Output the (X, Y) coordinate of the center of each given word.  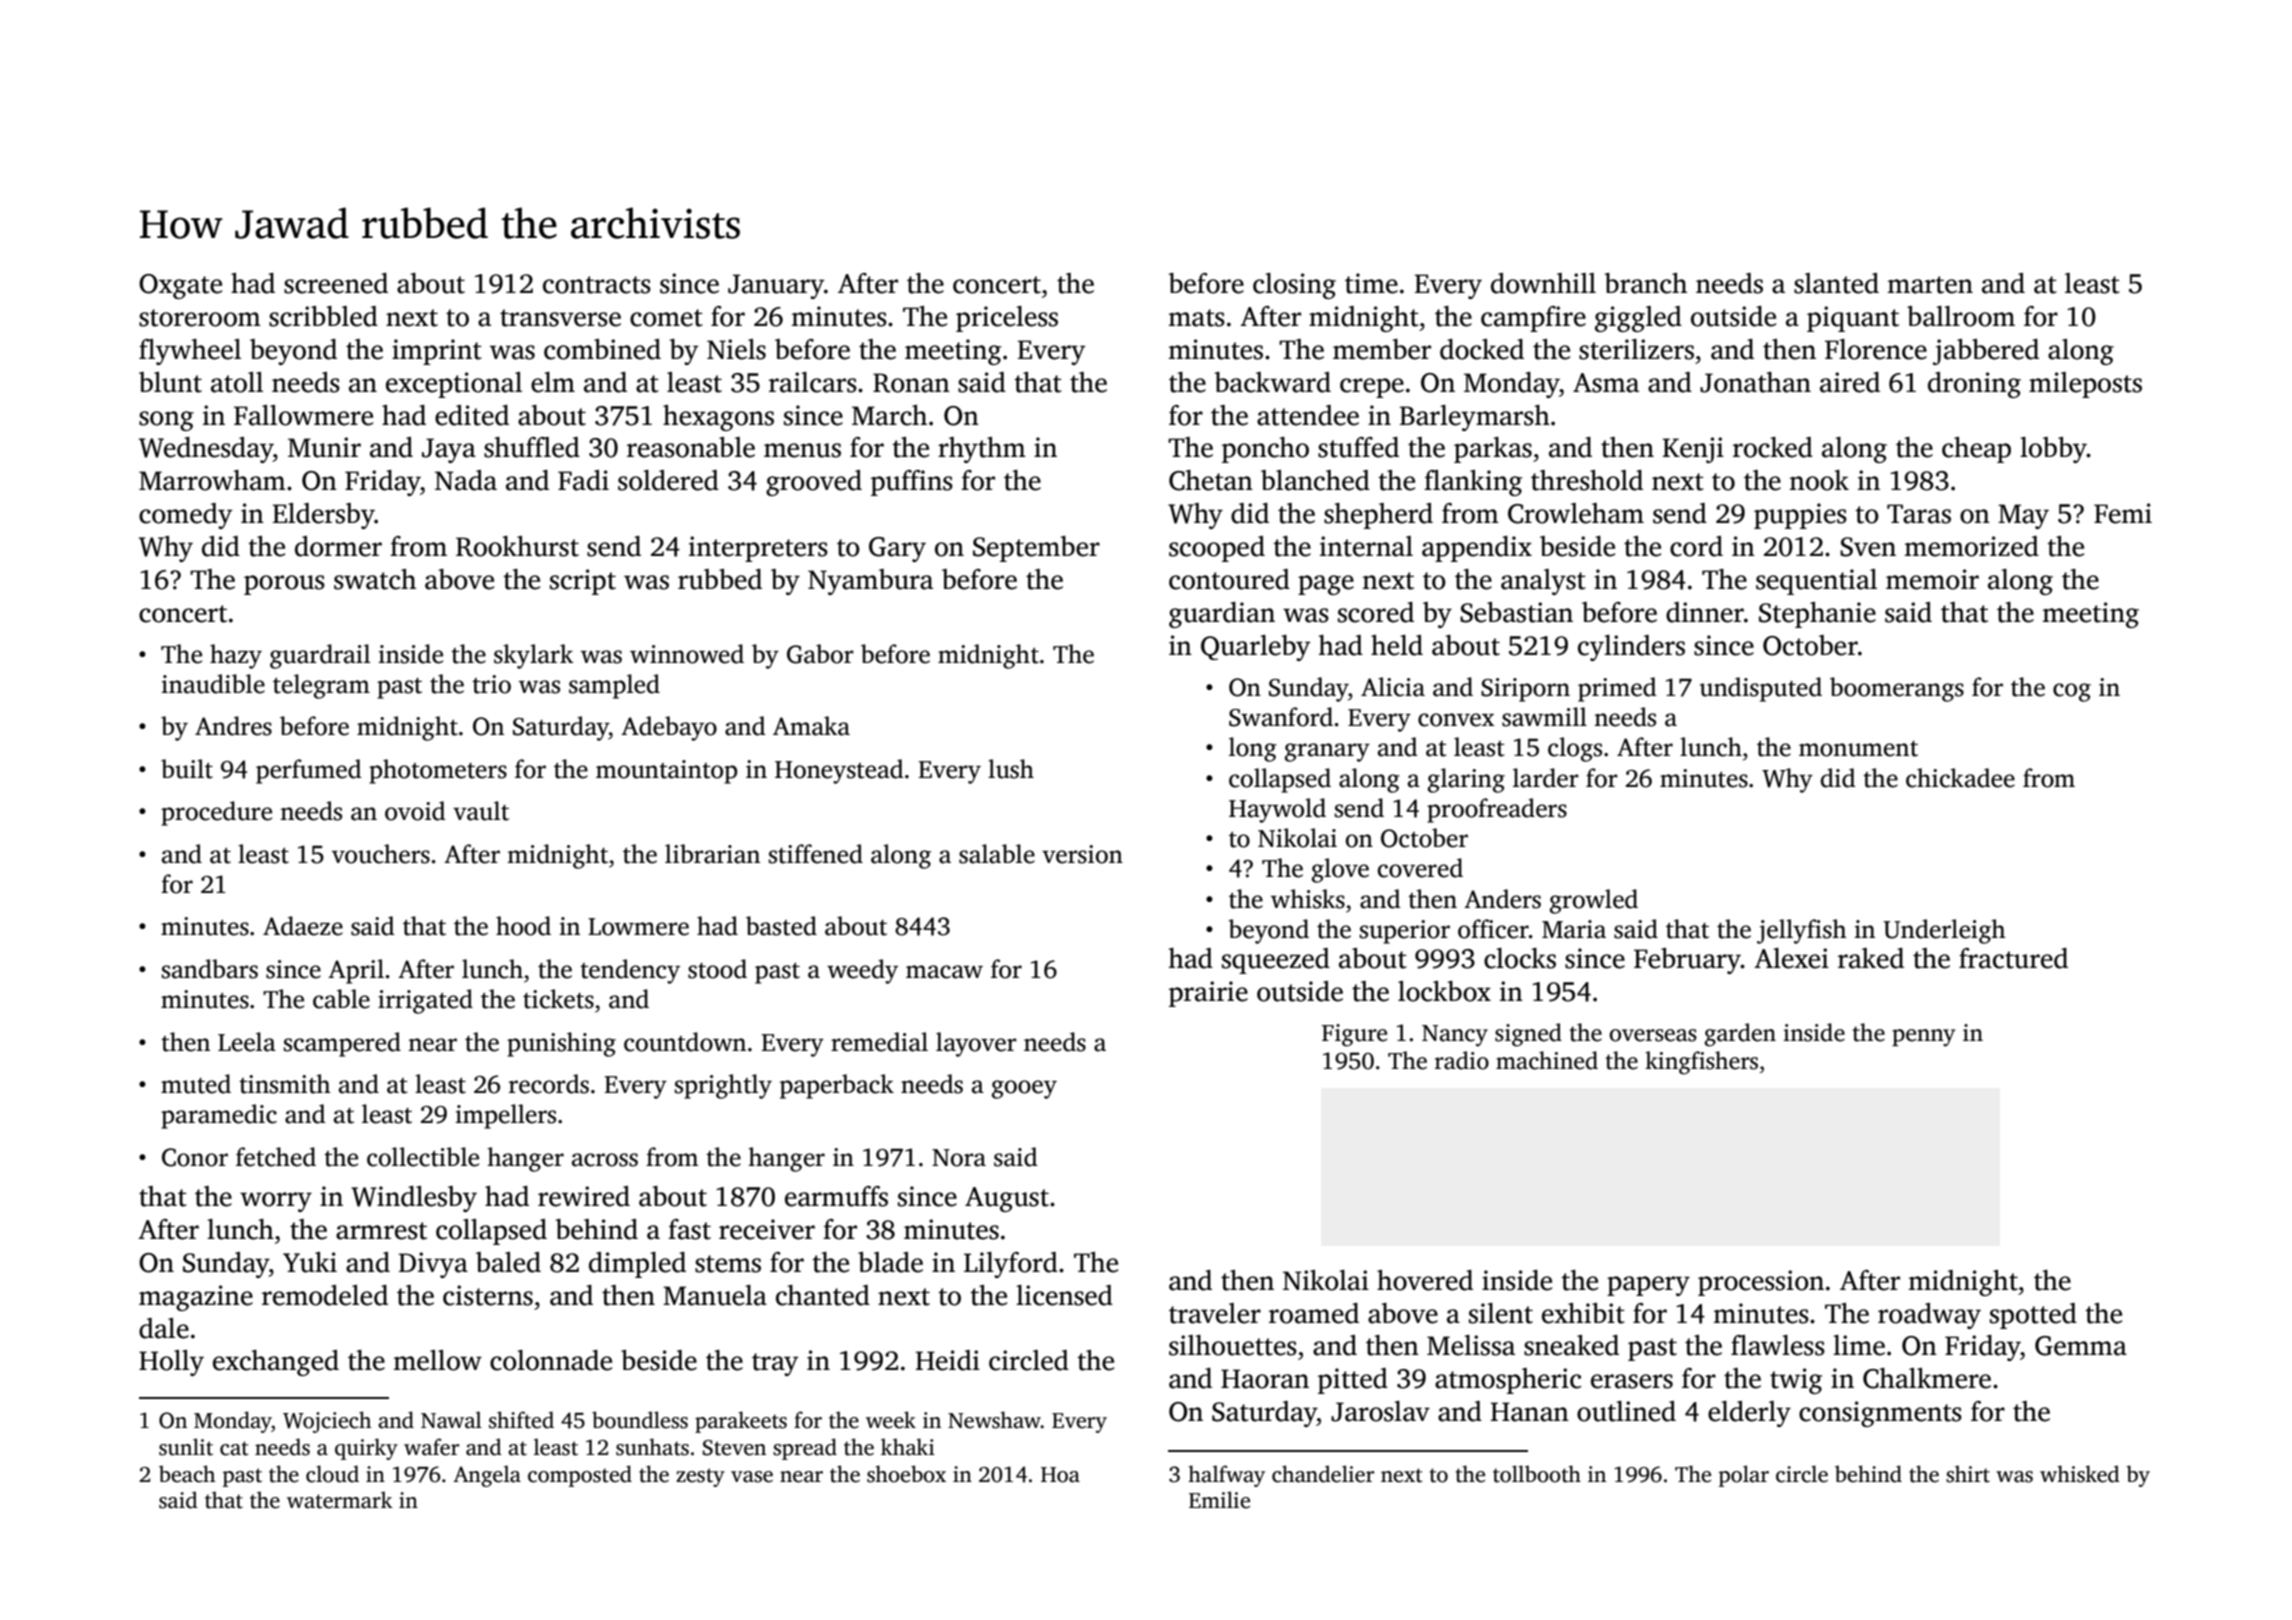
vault (481, 811)
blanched (1315, 480)
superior (1405, 932)
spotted (2033, 1316)
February (1687, 961)
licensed (1064, 1295)
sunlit (186, 1447)
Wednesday (206, 450)
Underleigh (1944, 931)
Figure (1354, 1035)
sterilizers (1636, 349)
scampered (342, 1044)
